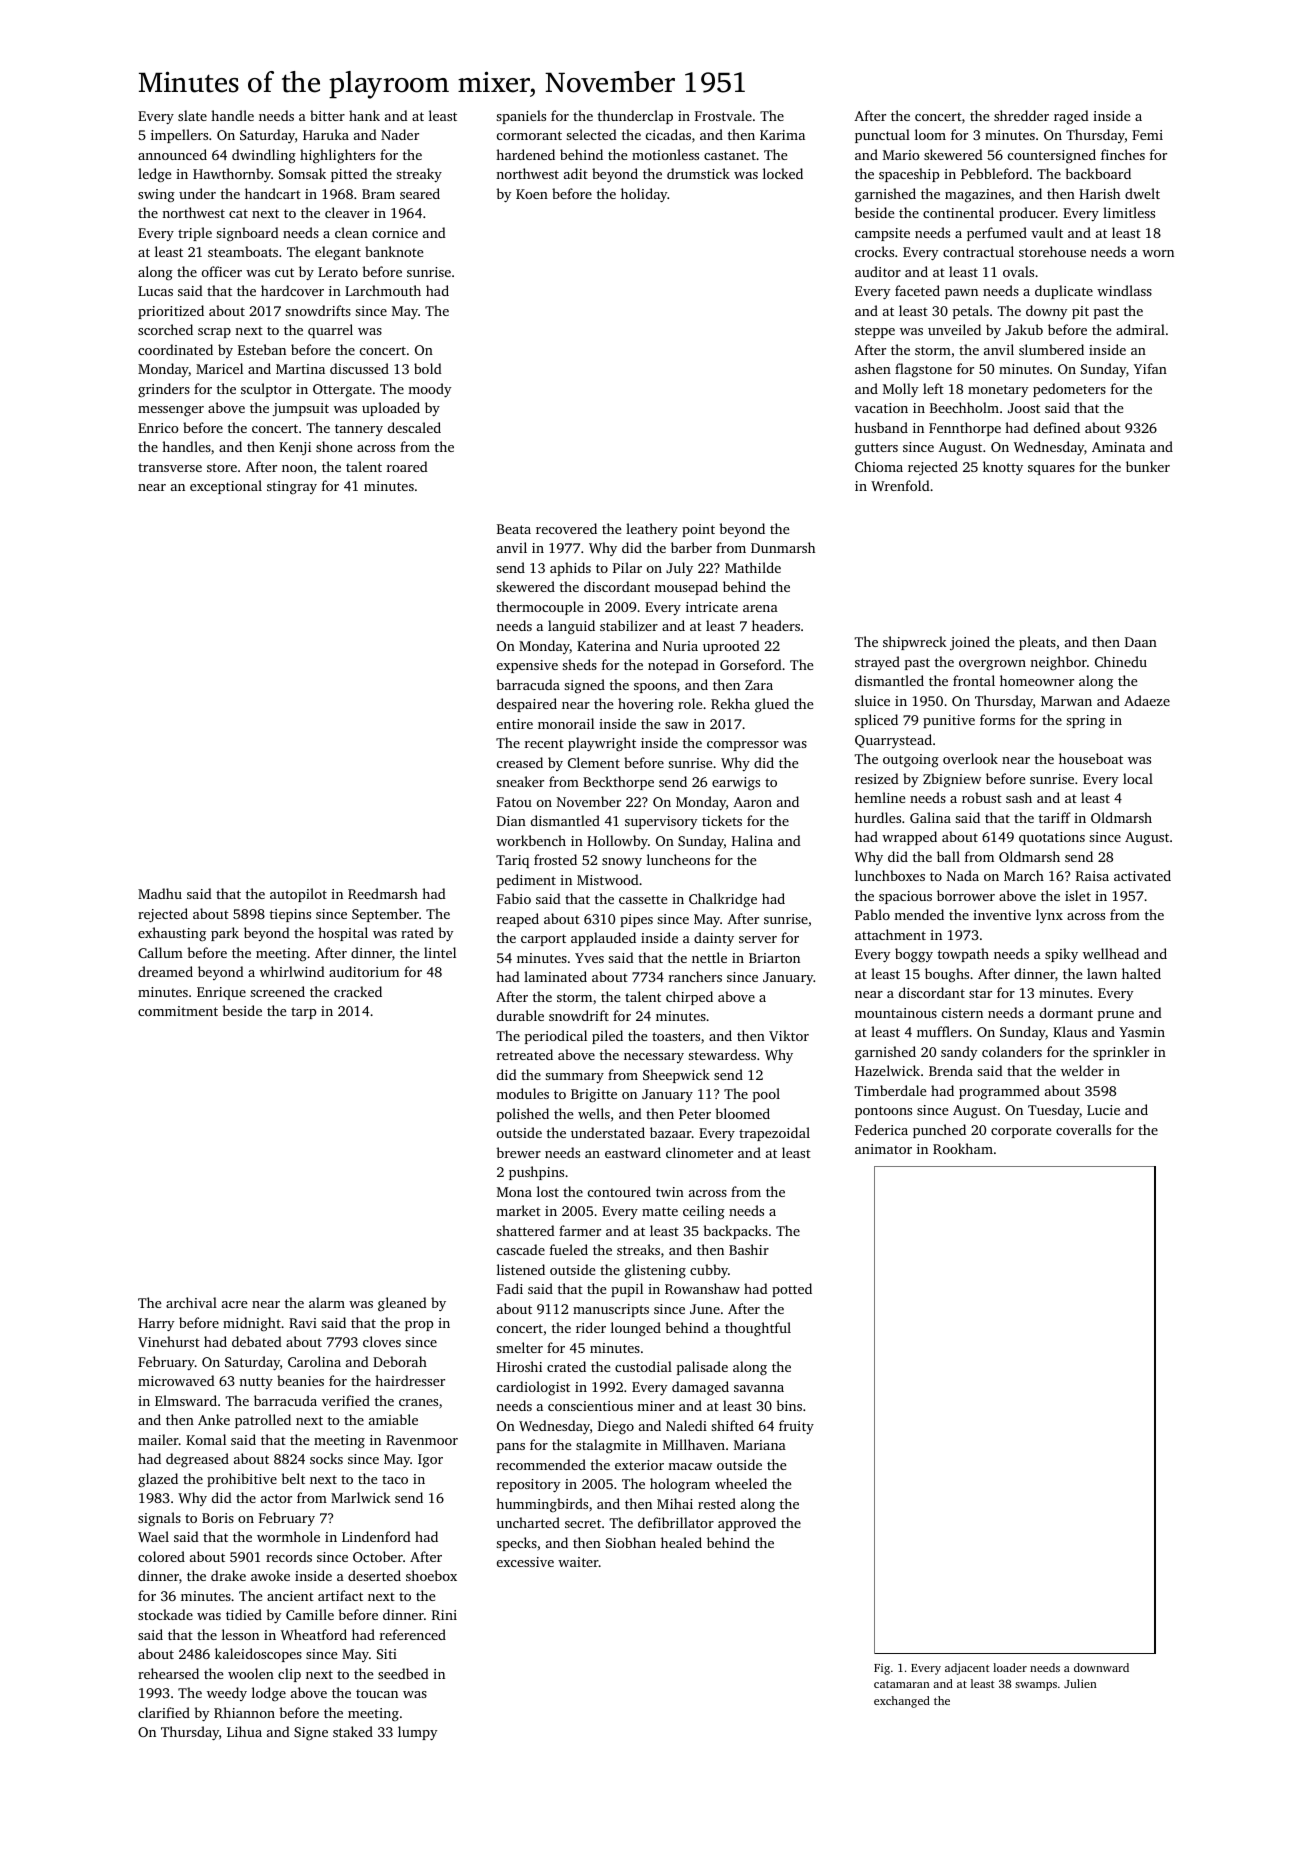  Describe the element at coordinates (302, 173) in the page. I see `Somsak` at that location.
